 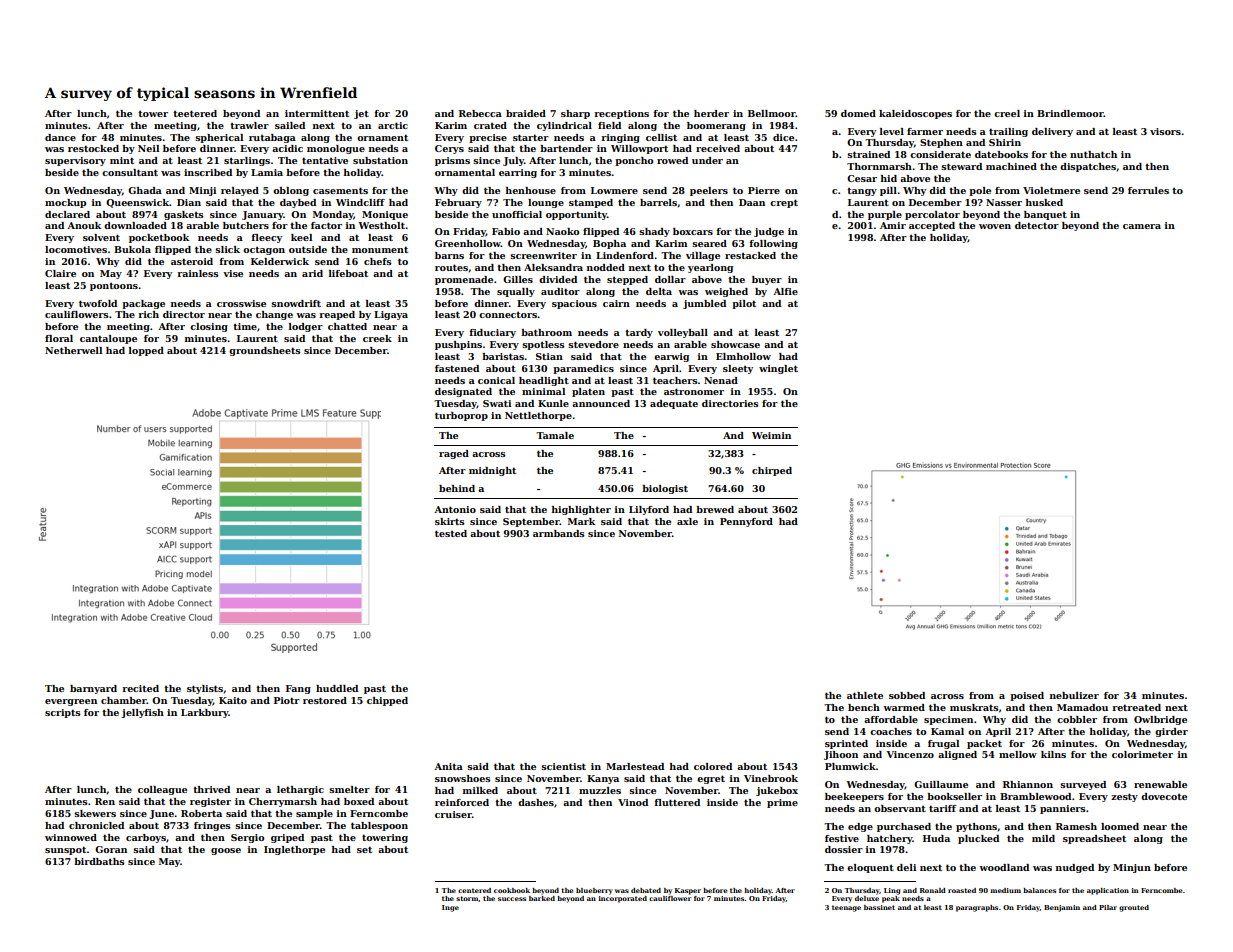 What do you see at coordinates (1070, 113) in the screenshot?
I see `Brindlemoor` at bounding box center [1070, 113].
